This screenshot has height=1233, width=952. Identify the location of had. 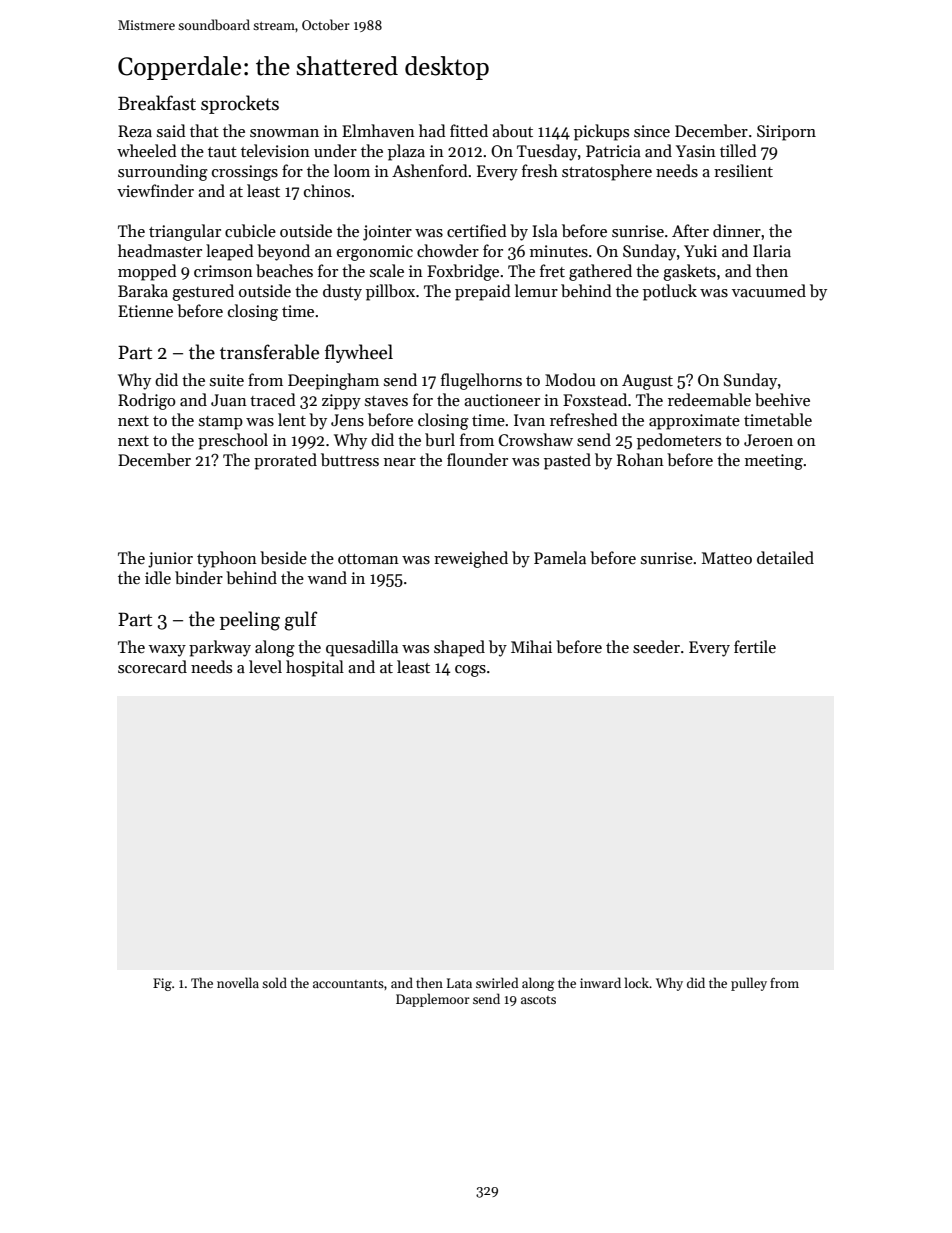
(432, 130).
